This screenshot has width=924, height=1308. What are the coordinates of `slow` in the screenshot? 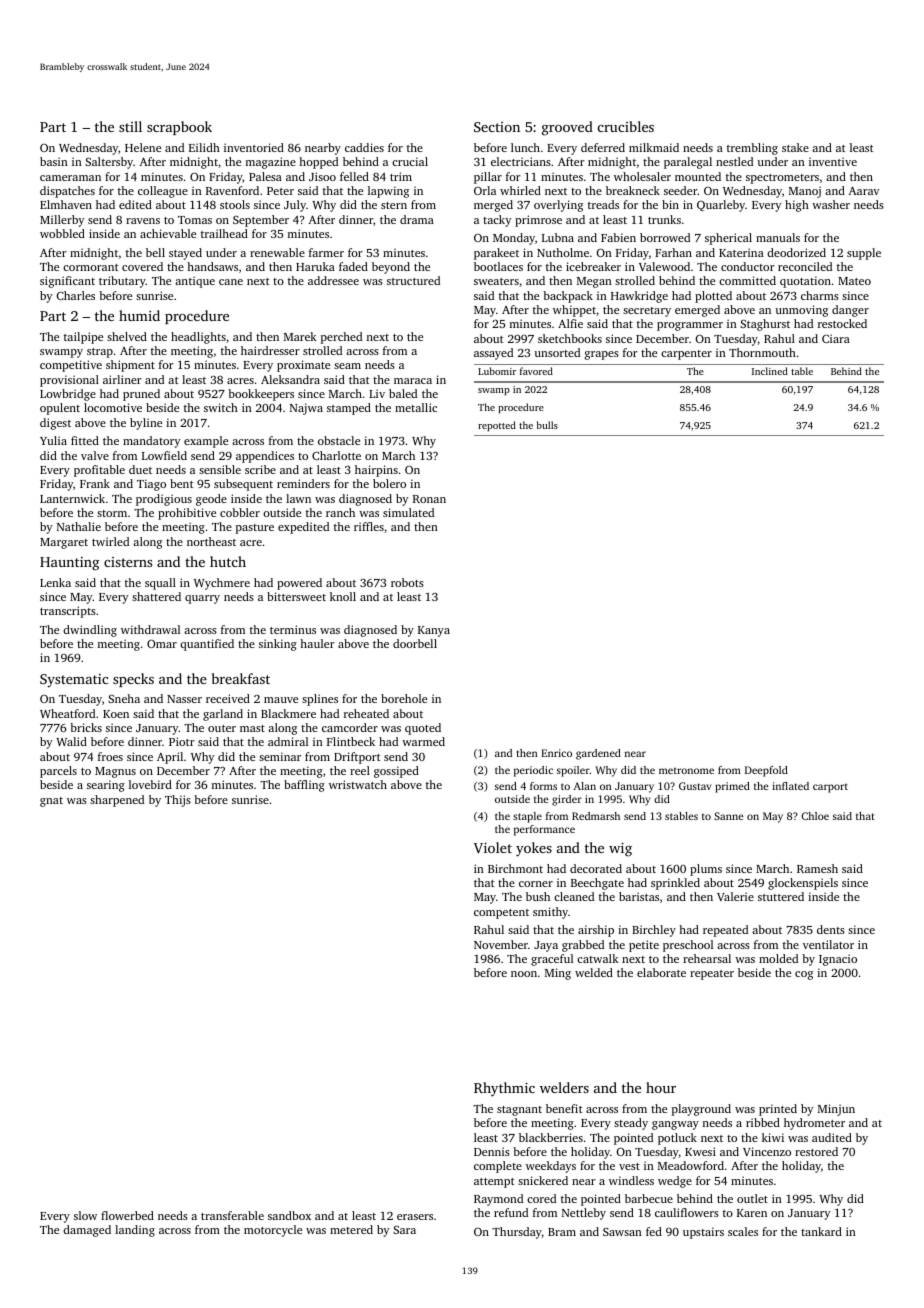 It's located at (85, 1215).
